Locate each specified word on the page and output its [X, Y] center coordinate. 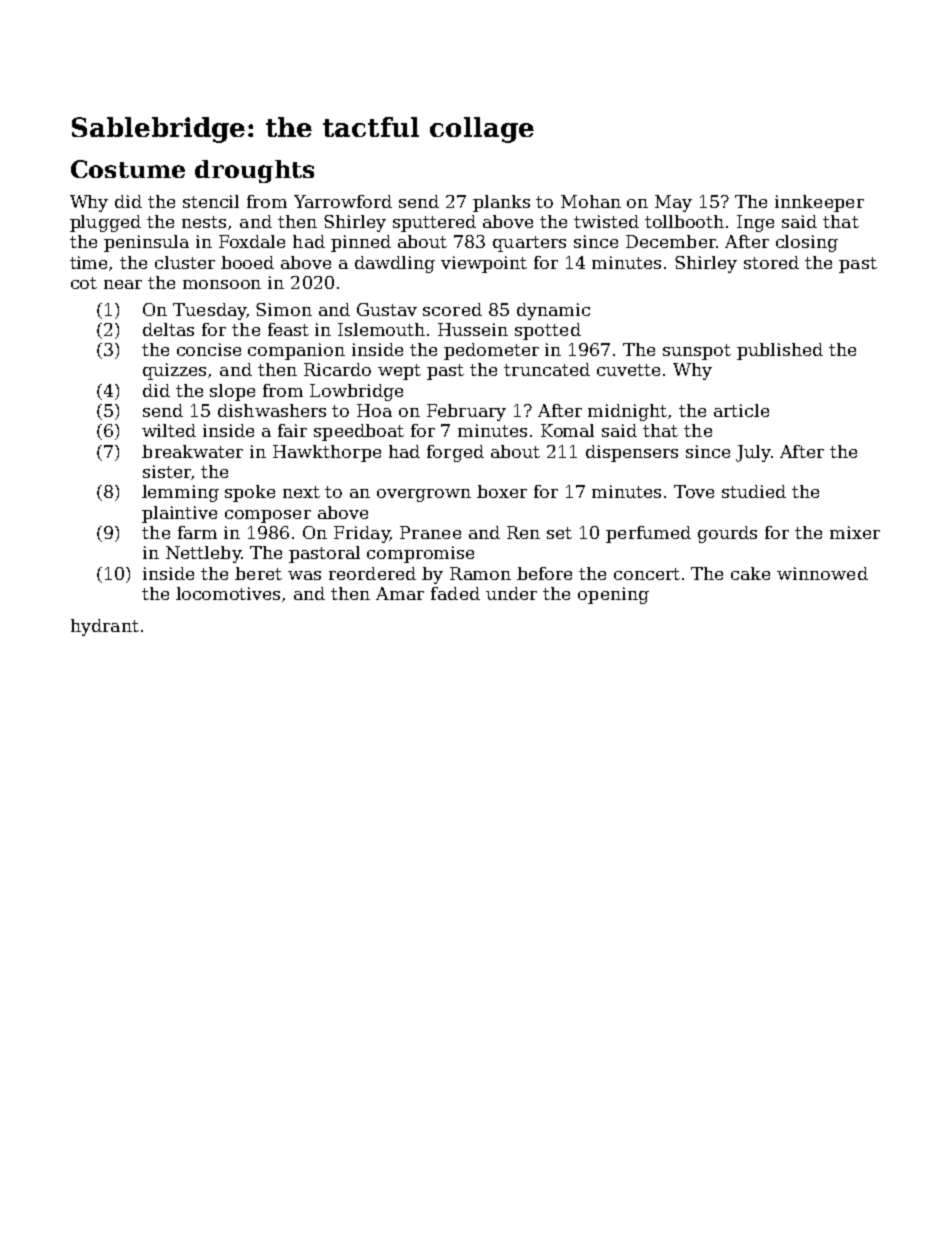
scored [452, 309]
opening [613, 595]
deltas [168, 329]
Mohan [591, 201]
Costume [128, 169]
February [466, 412]
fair [292, 430]
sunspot [697, 352]
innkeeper [819, 203]
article [741, 410]
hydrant [105, 627]
